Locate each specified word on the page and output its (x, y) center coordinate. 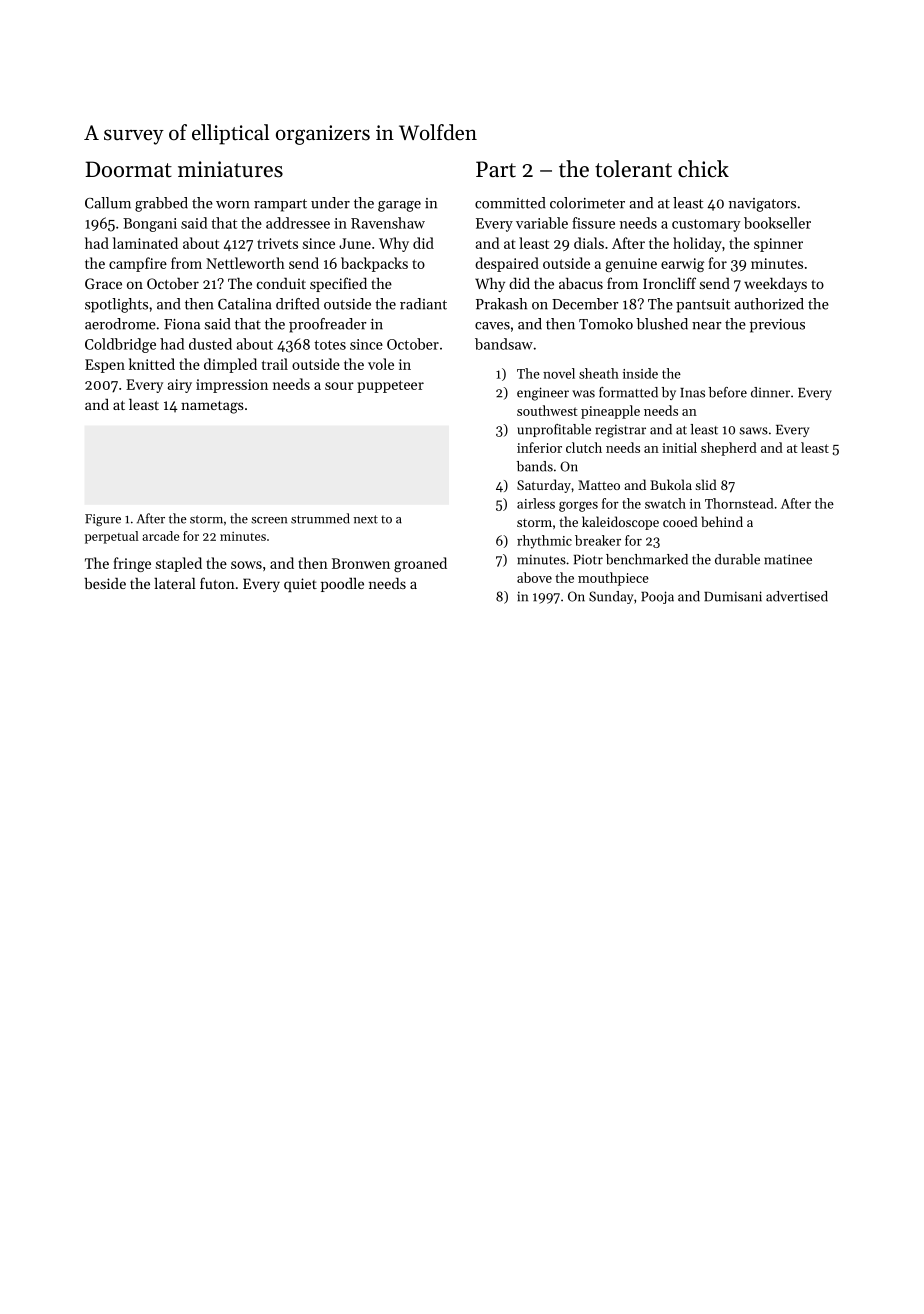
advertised (797, 596)
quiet (300, 585)
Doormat (128, 169)
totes (330, 345)
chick (703, 169)
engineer (543, 394)
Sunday (611, 597)
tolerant (633, 169)
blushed (662, 324)
